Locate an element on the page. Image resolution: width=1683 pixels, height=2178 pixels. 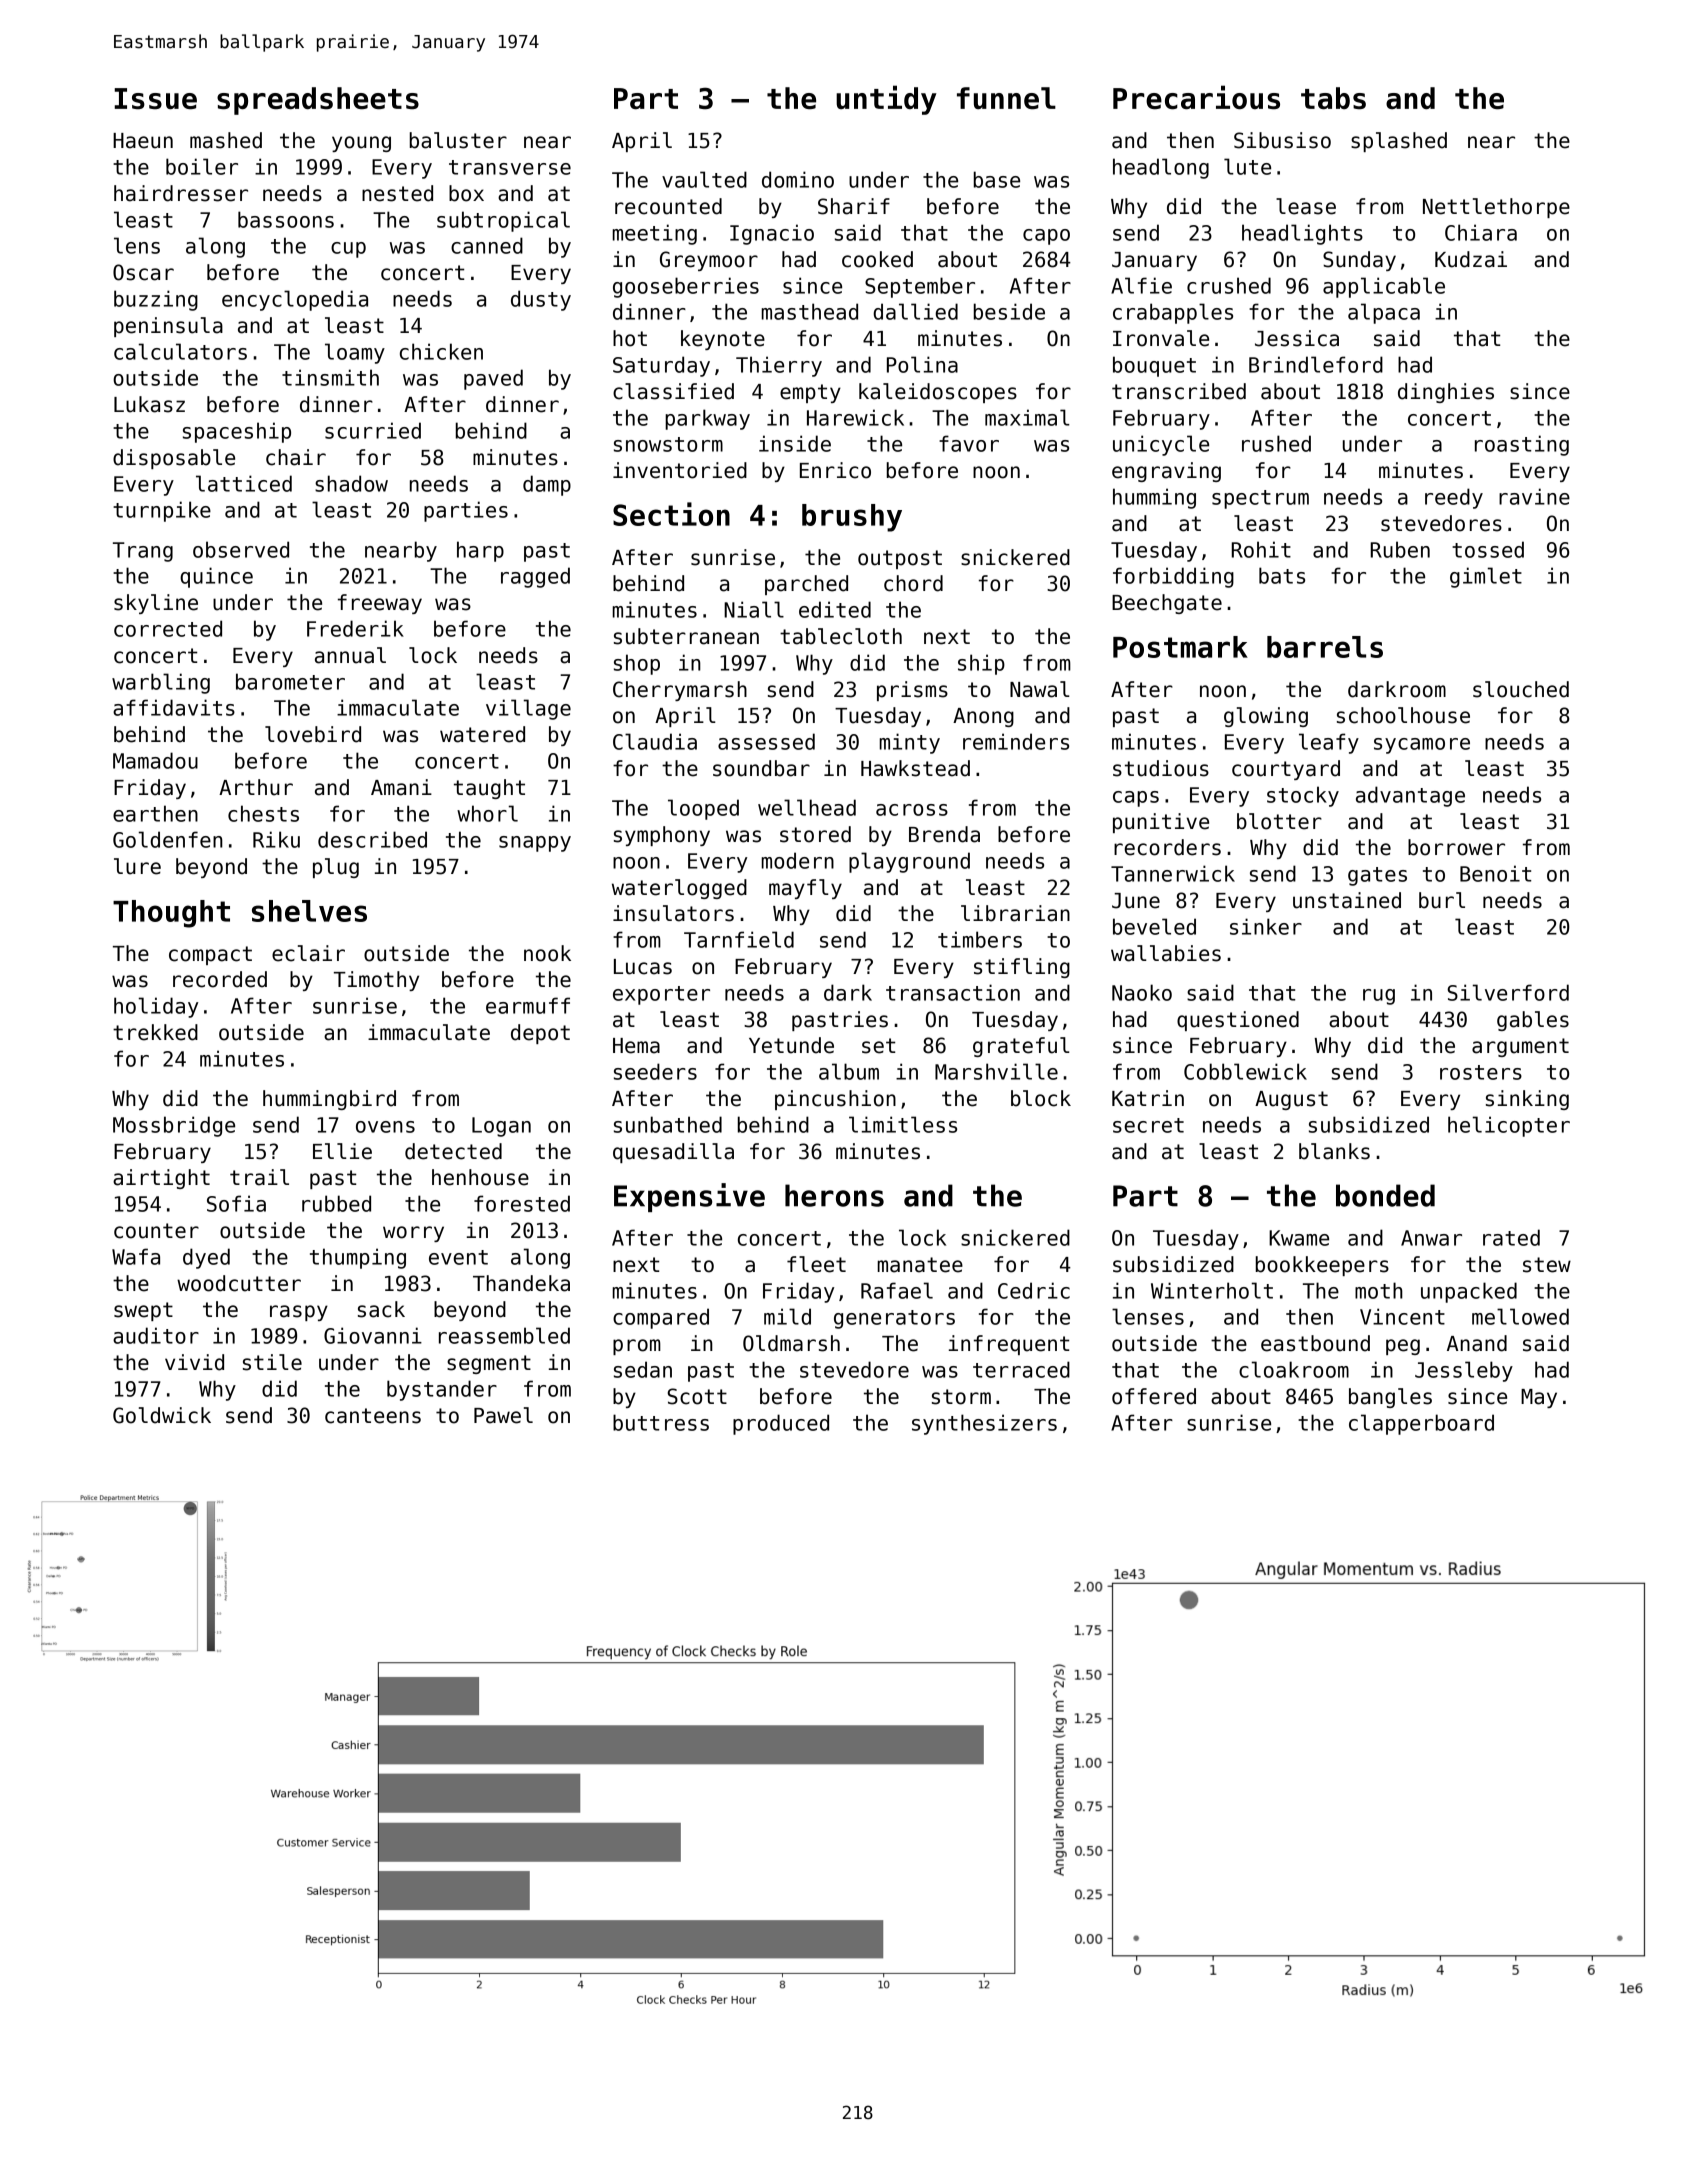
secret is located at coordinates (1148, 1125).
